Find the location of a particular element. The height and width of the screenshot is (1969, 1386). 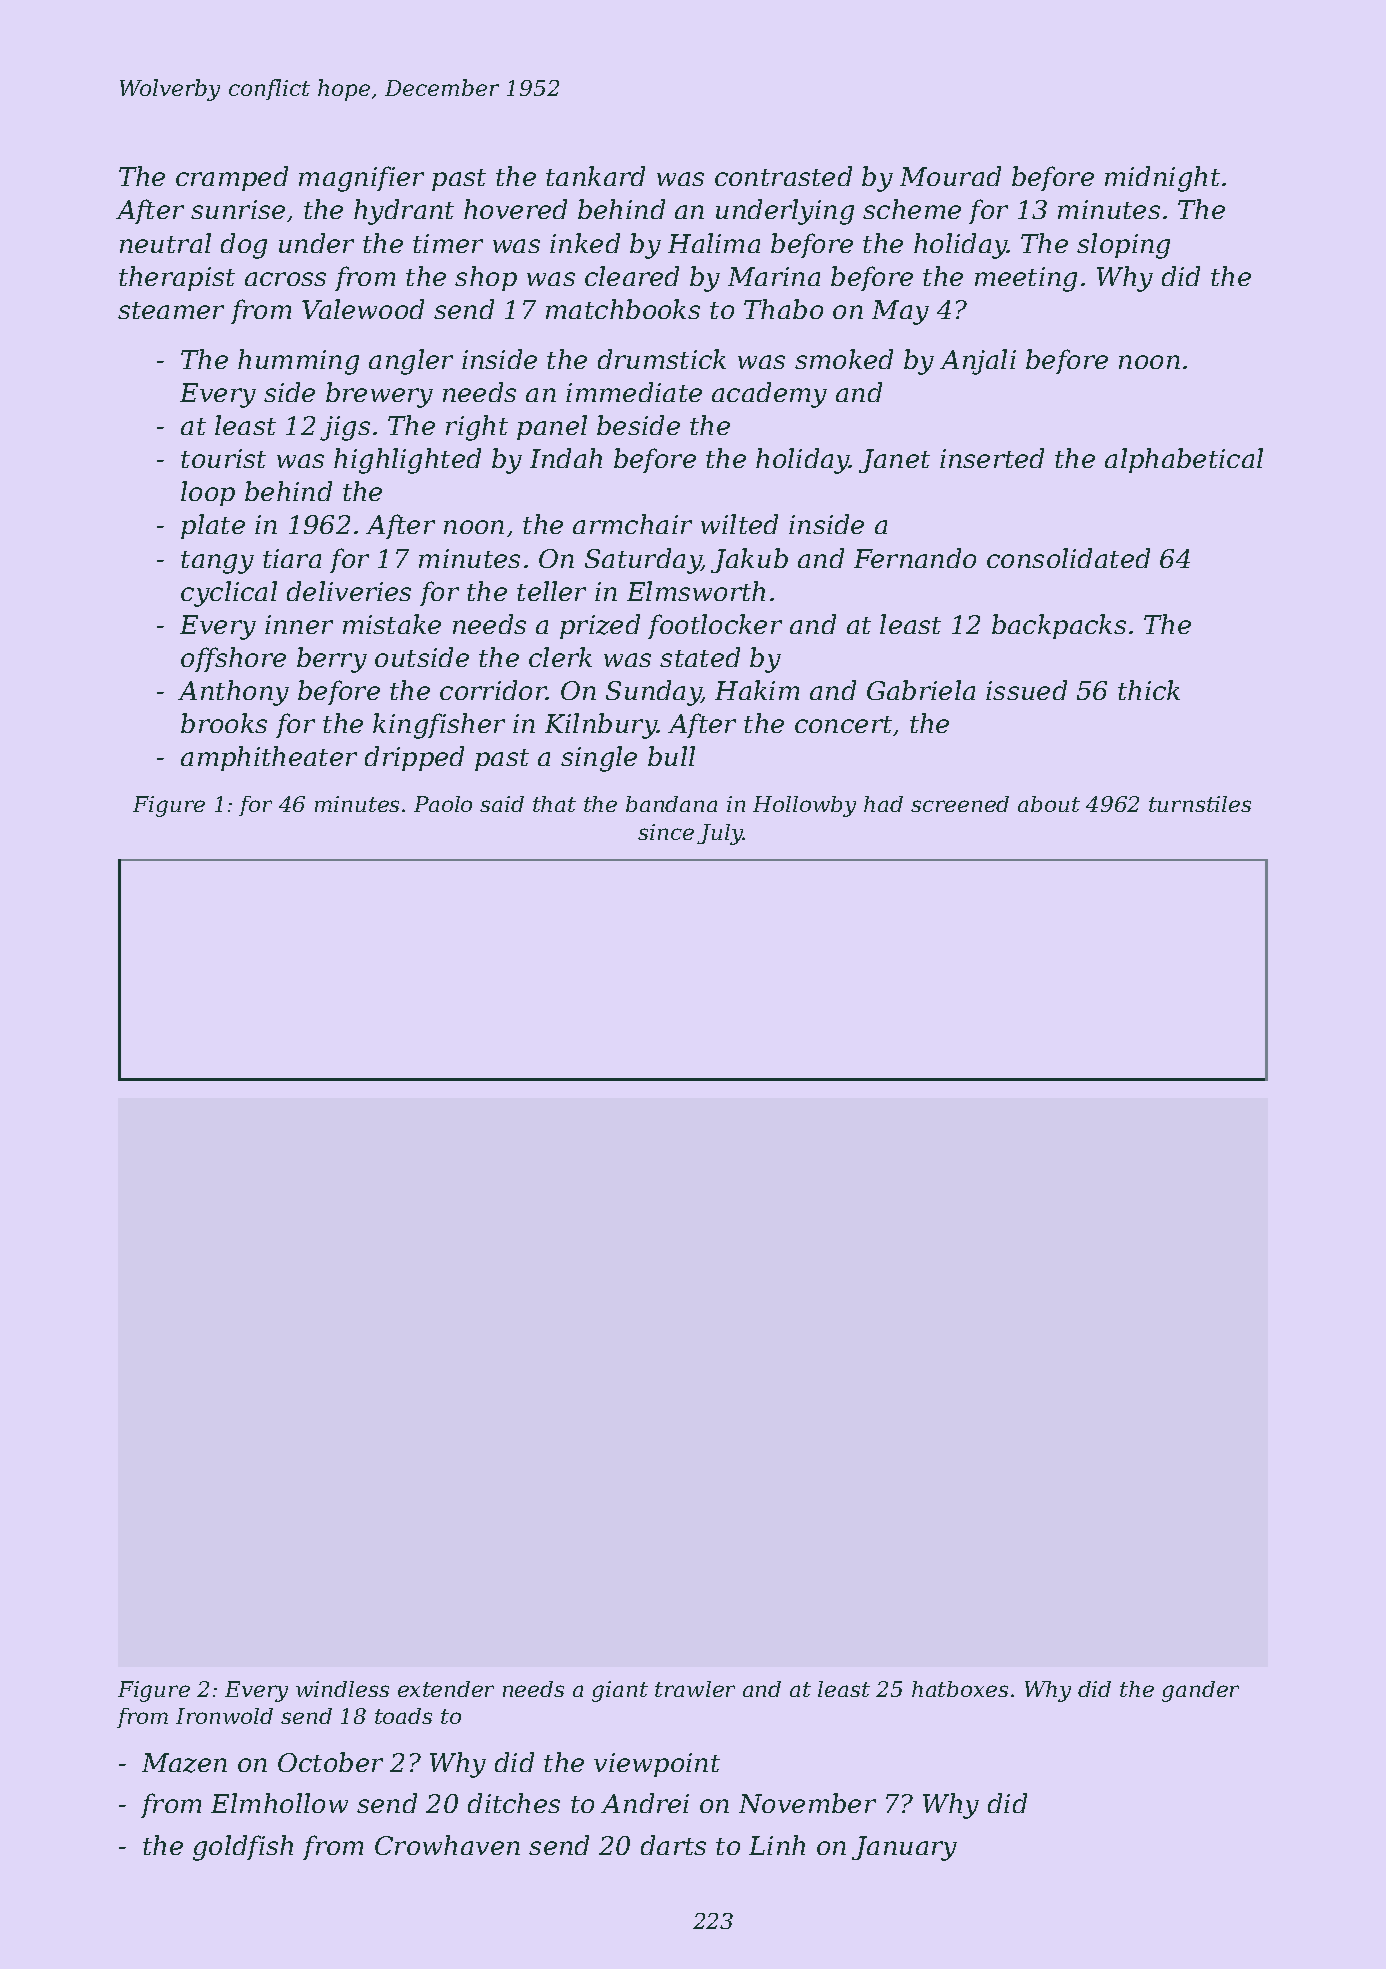

tourist is located at coordinates (223, 458).
